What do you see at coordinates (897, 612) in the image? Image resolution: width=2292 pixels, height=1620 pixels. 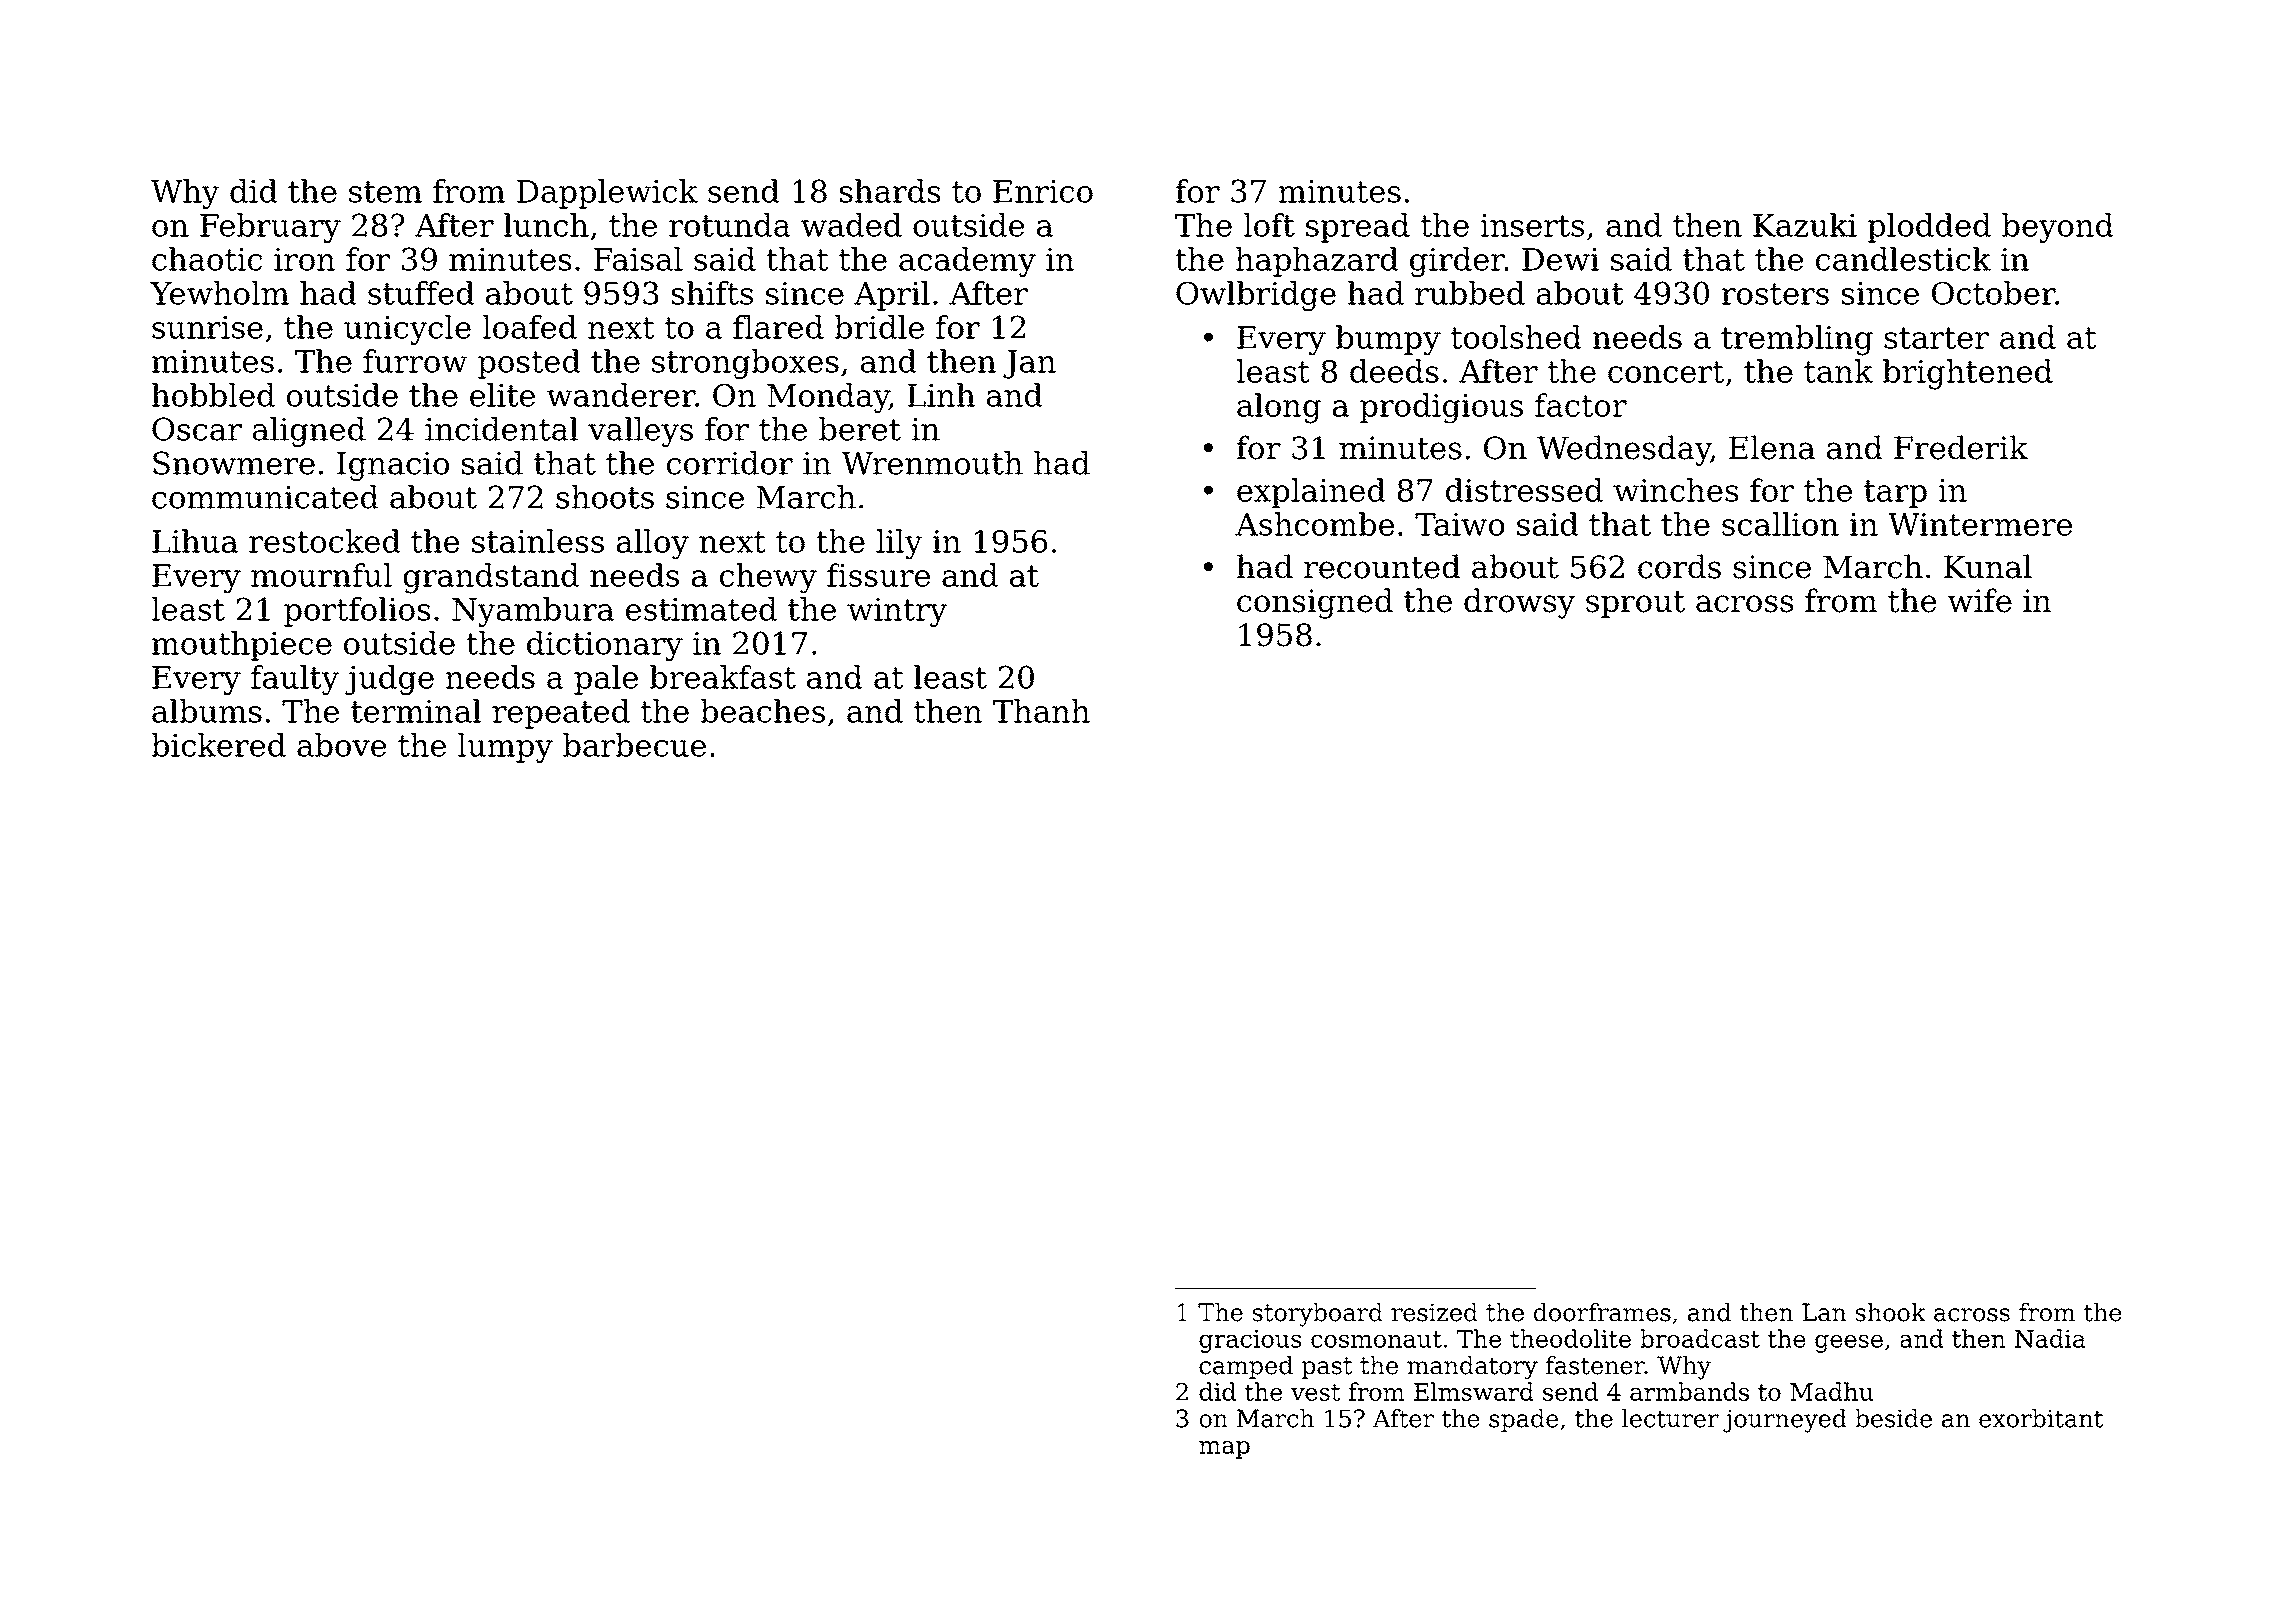 I see `wintry` at bounding box center [897, 612].
